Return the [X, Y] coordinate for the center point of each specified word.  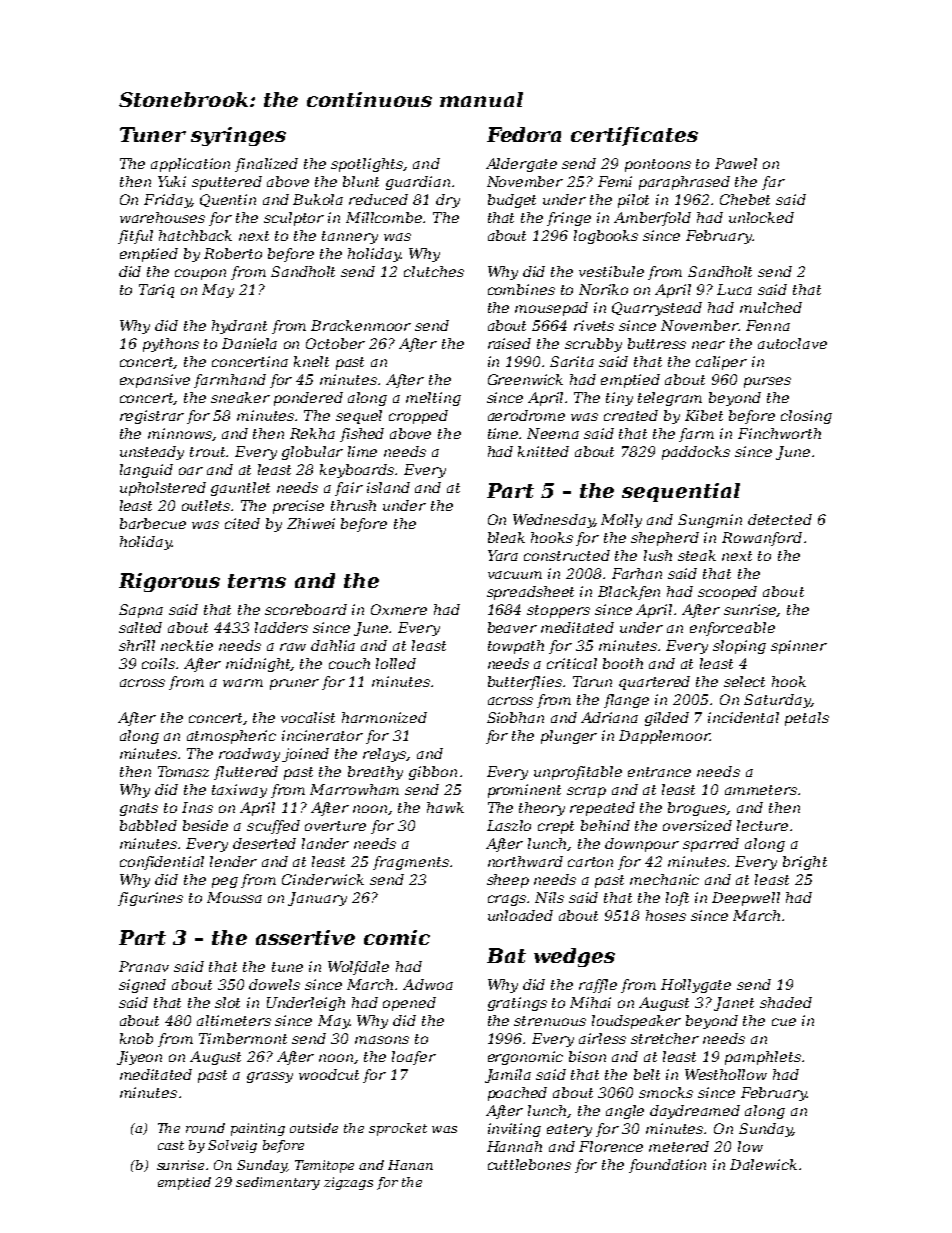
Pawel [736, 163]
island [388, 487]
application [190, 165]
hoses [666, 915]
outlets [207, 505]
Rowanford [762, 539]
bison [587, 1056]
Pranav [144, 966]
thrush [353, 505]
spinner [799, 647]
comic [397, 937]
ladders [281, 627]
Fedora [524, 134]
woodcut [329, 1074]
